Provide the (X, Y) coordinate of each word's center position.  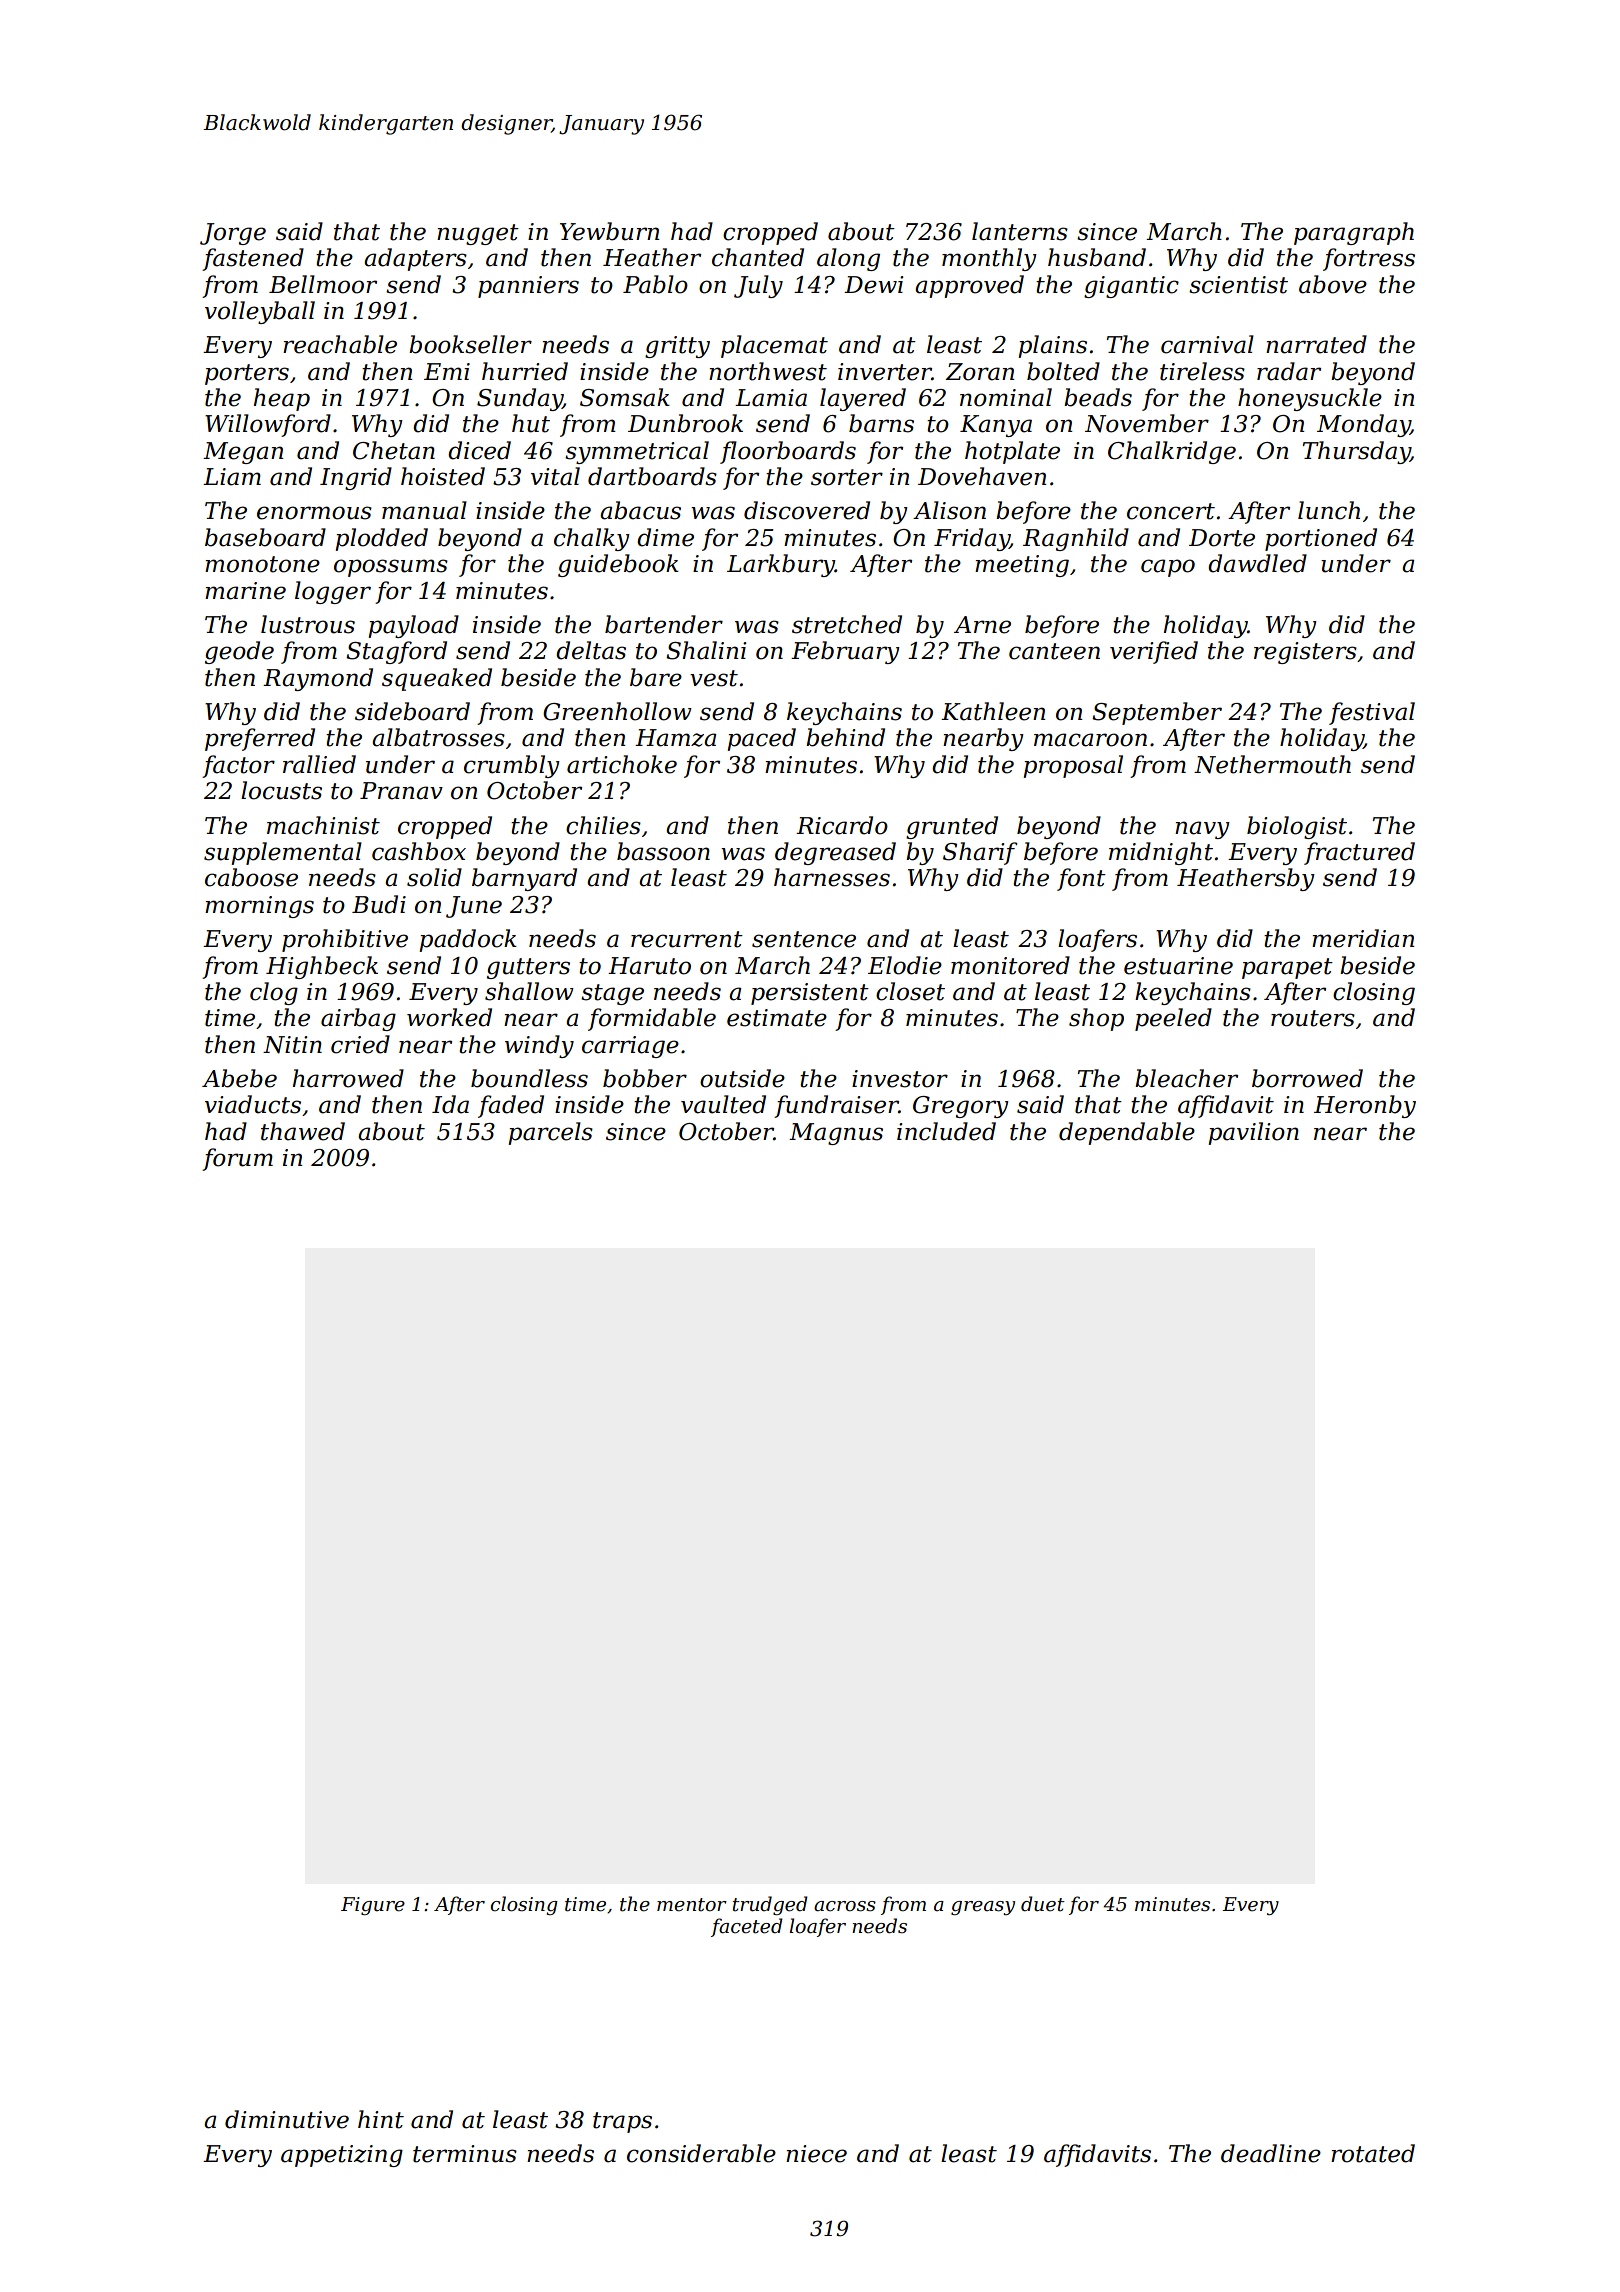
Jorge (233, 234)
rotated (1373, 2153)
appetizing (342, 2156)
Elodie (905, 965)
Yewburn (609, 231)
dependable (1127, 1133)
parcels (550, 1133)
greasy (983, 1908)
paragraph (1354, 233)
